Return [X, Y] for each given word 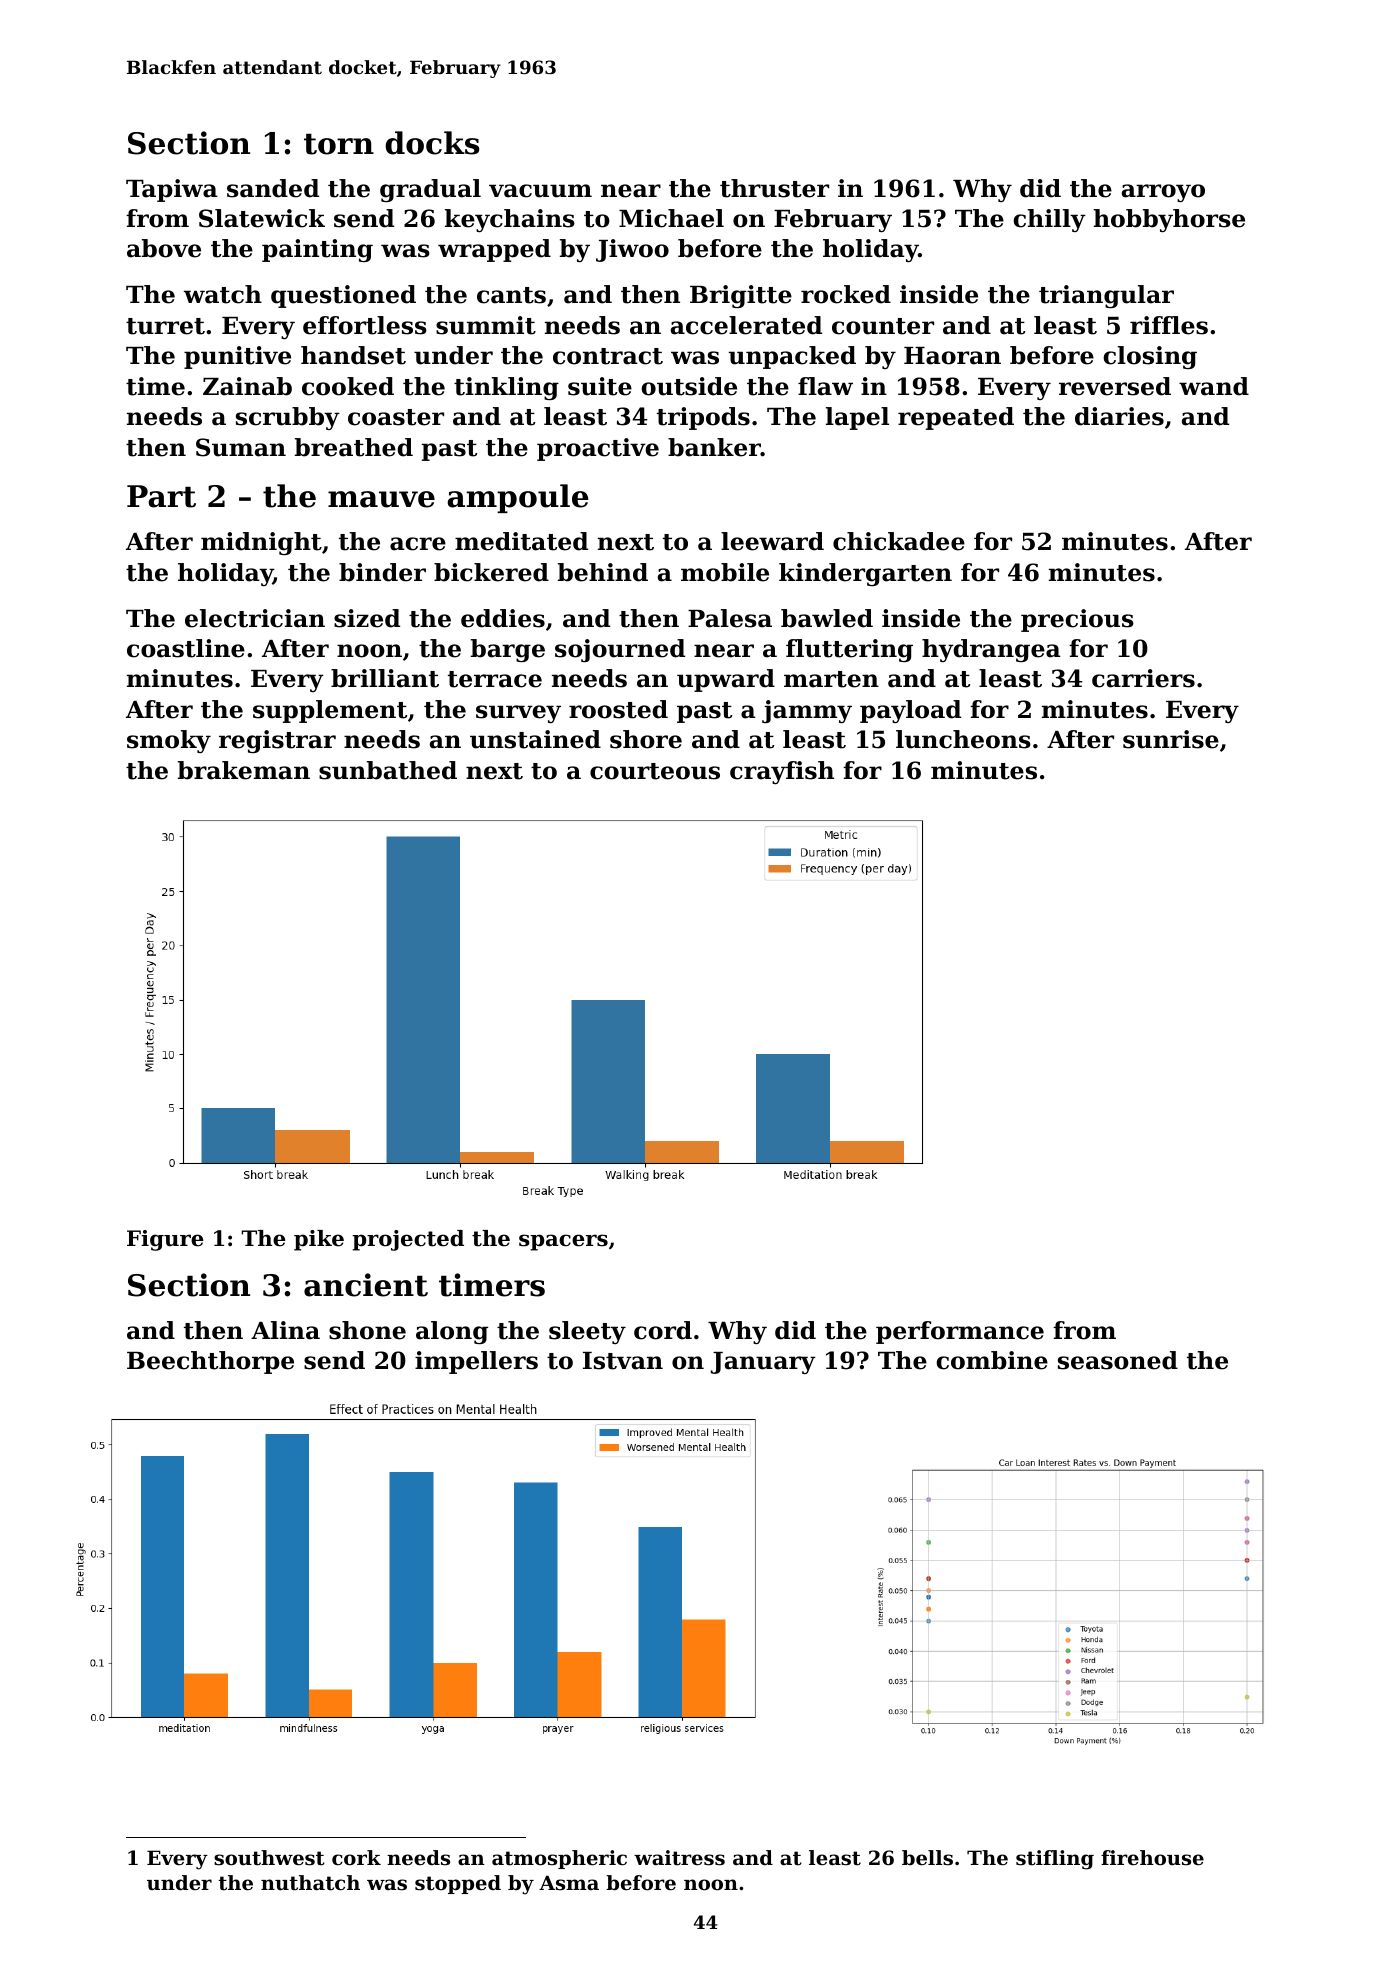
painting [317, 250]
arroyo [1163, 193]
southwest [269, 1858]
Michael [671, 218]
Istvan [623, 1361]
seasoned [1118, 1360]
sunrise [1171, 739]
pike [319, 1240]
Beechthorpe [210, 1362]
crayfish [782, 772]
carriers [1143, 678]
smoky [169, 741]
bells [927, 1858]
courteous [655, 771]
